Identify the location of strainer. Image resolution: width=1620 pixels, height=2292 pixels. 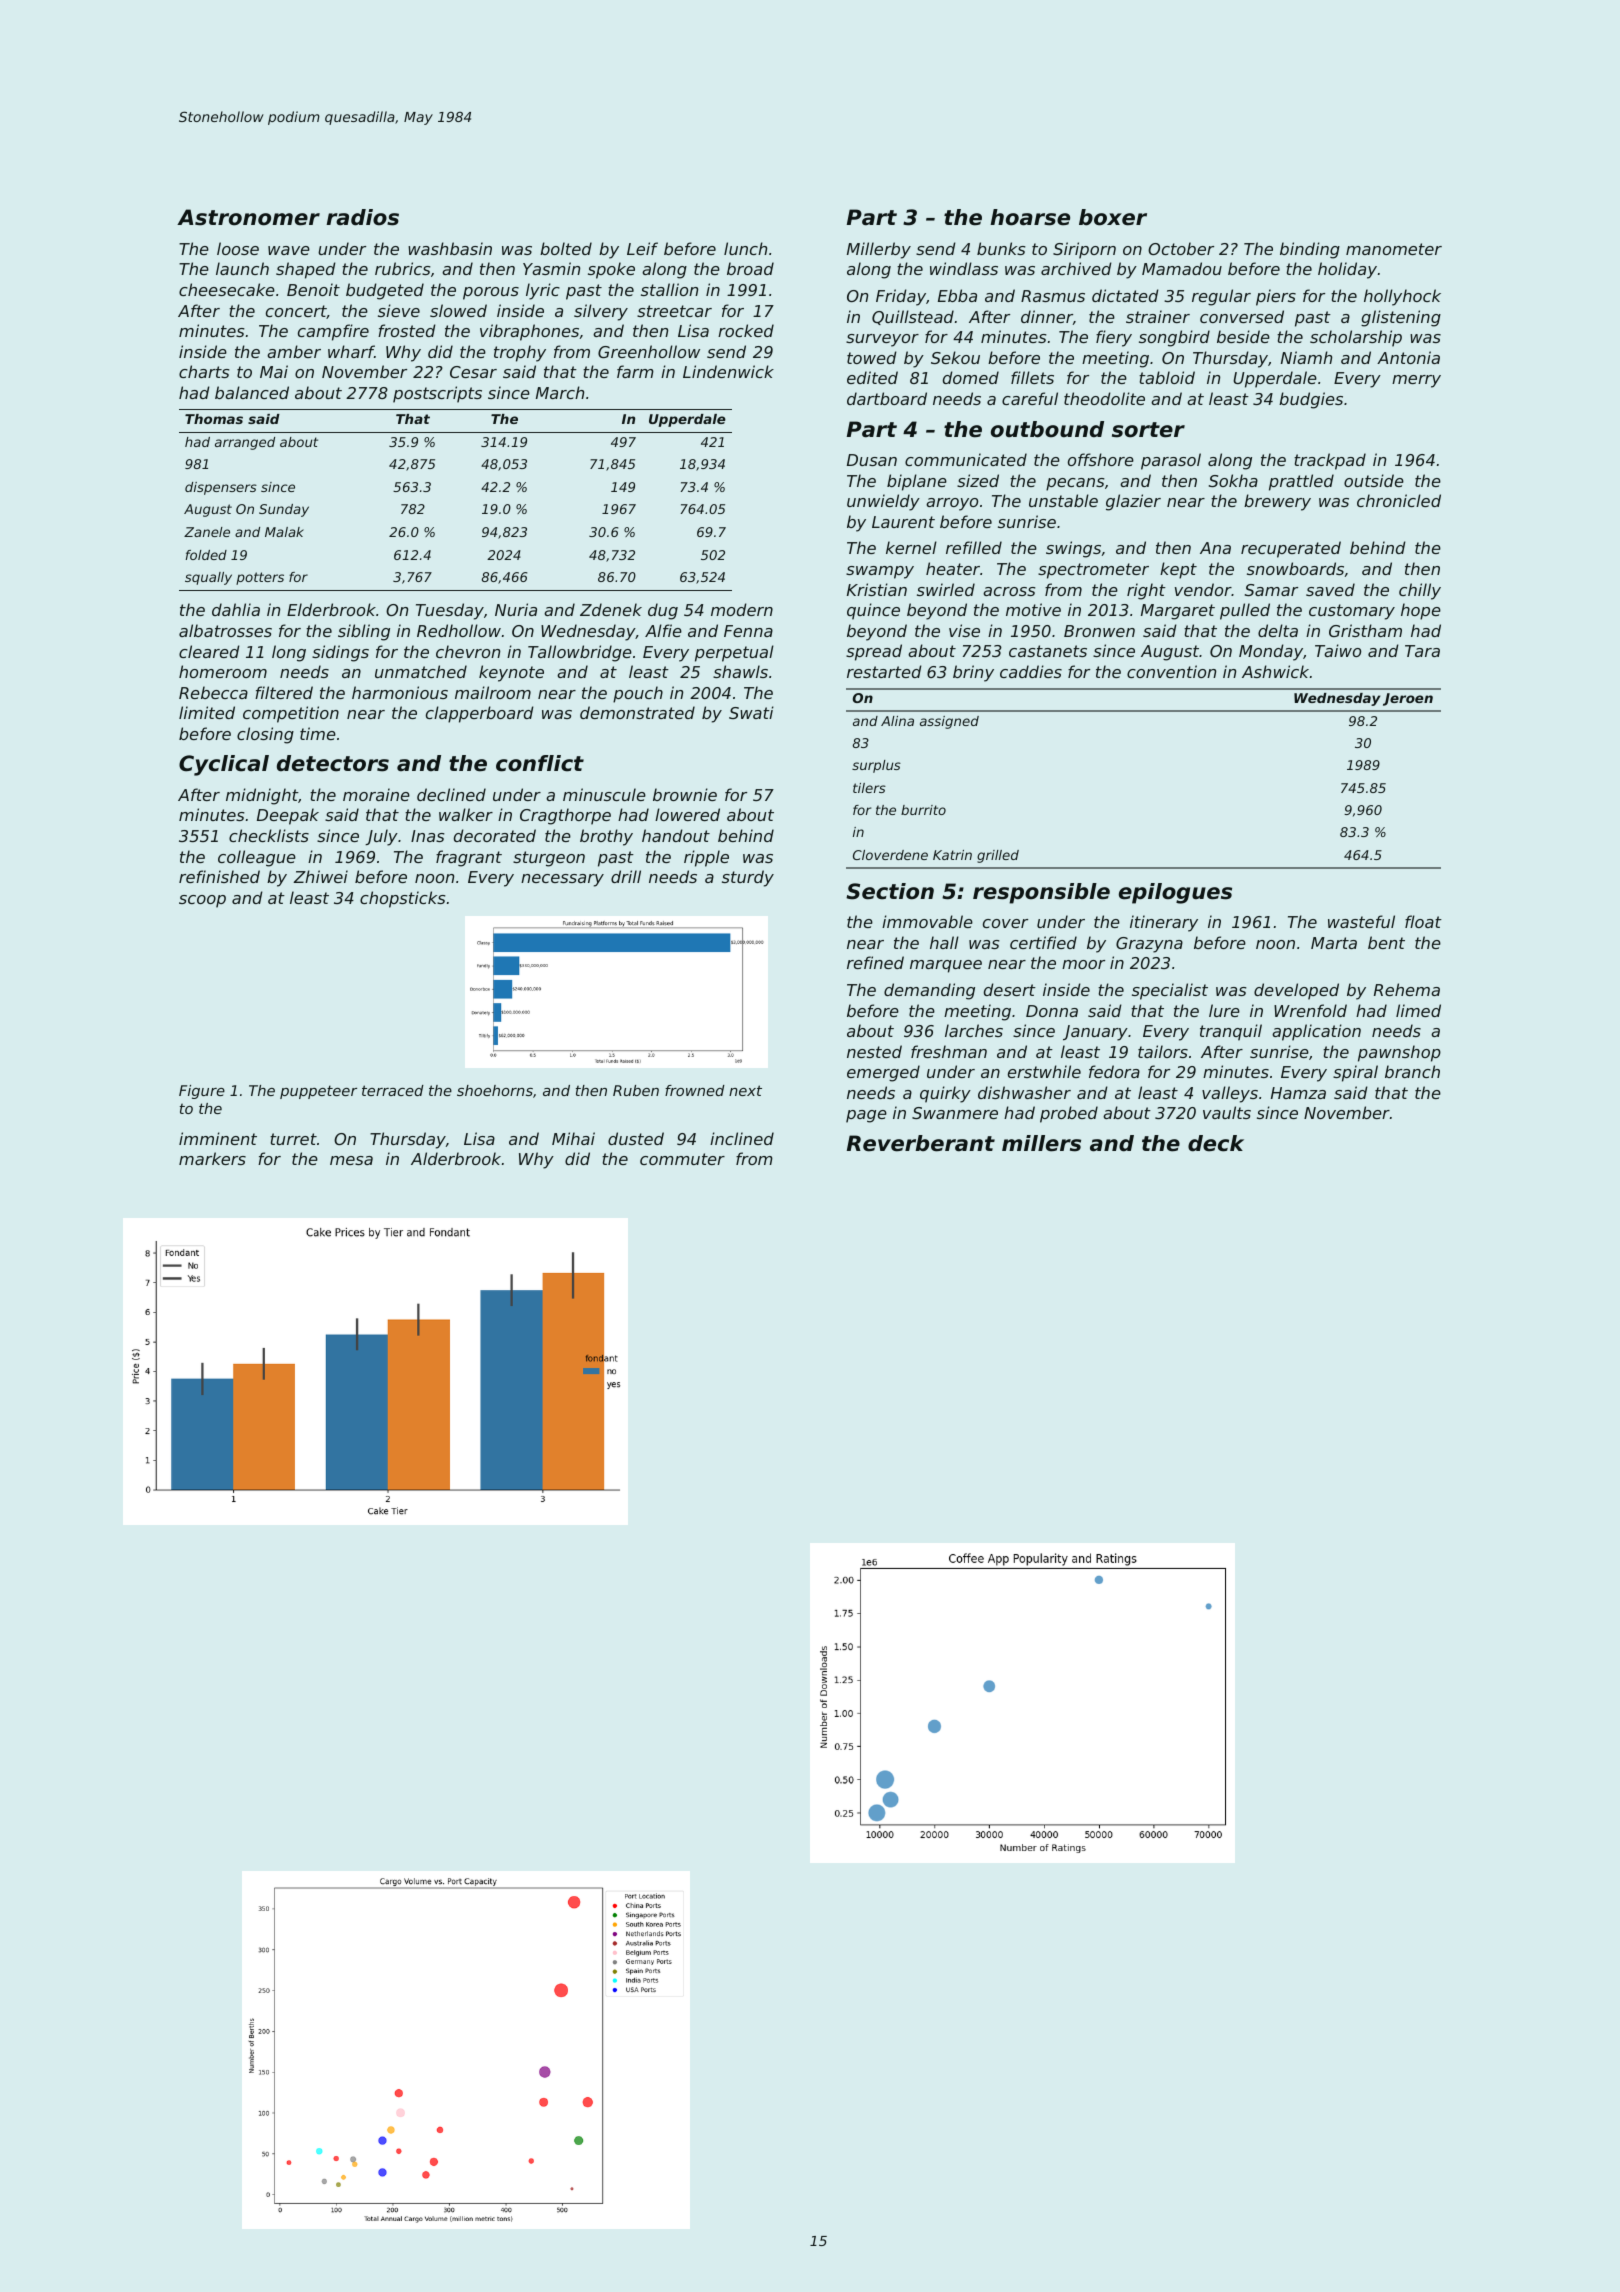
(1158, 316).
